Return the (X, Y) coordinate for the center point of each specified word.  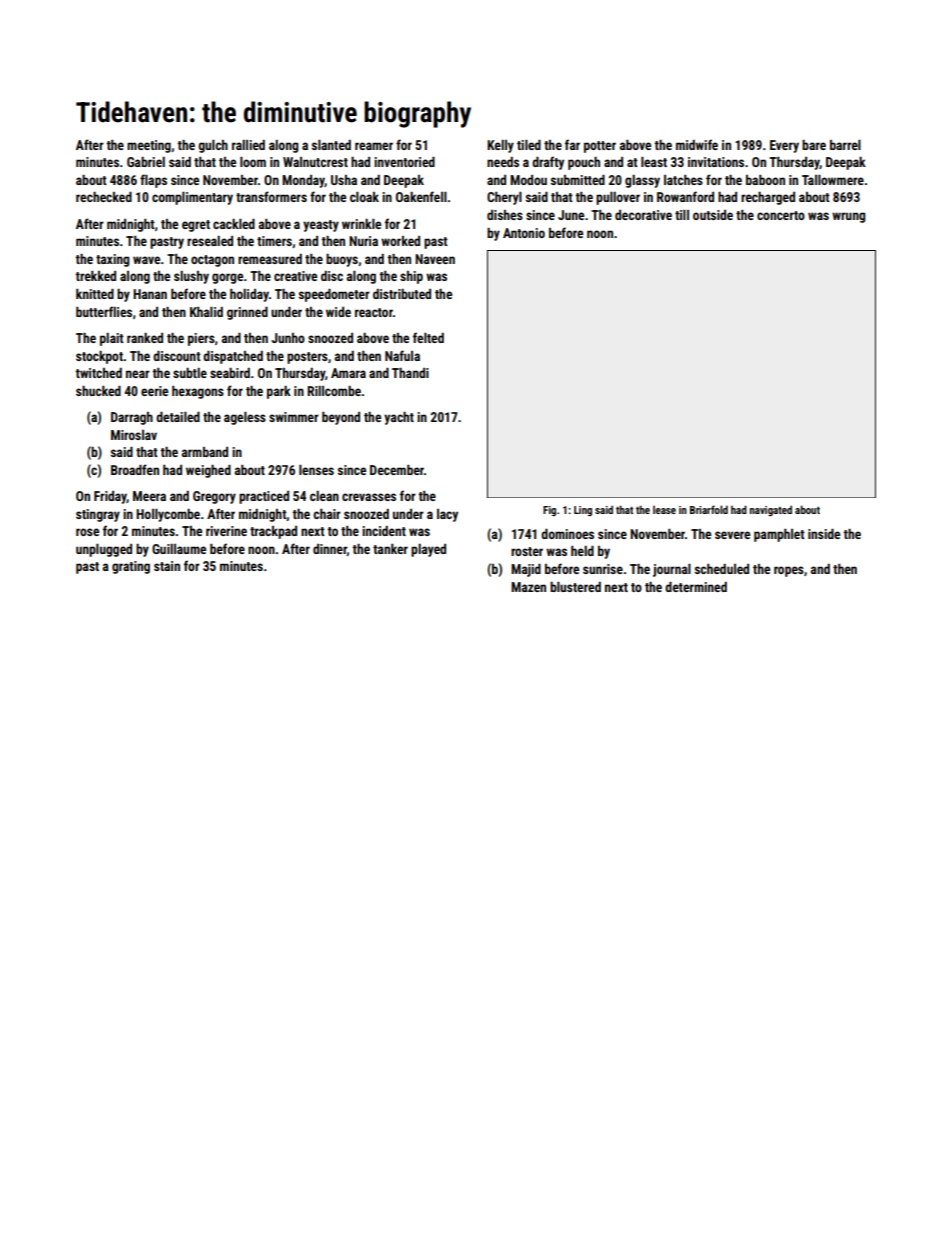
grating (131, 567)
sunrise (603, 569)
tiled (529, 145)
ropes (789, 571)
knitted (95, 294)
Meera (149, 496)
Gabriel (146, 162)
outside (713, 215)
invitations (716, 162)
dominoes (567, 534)
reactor (374, 312)
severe (732, 535)
